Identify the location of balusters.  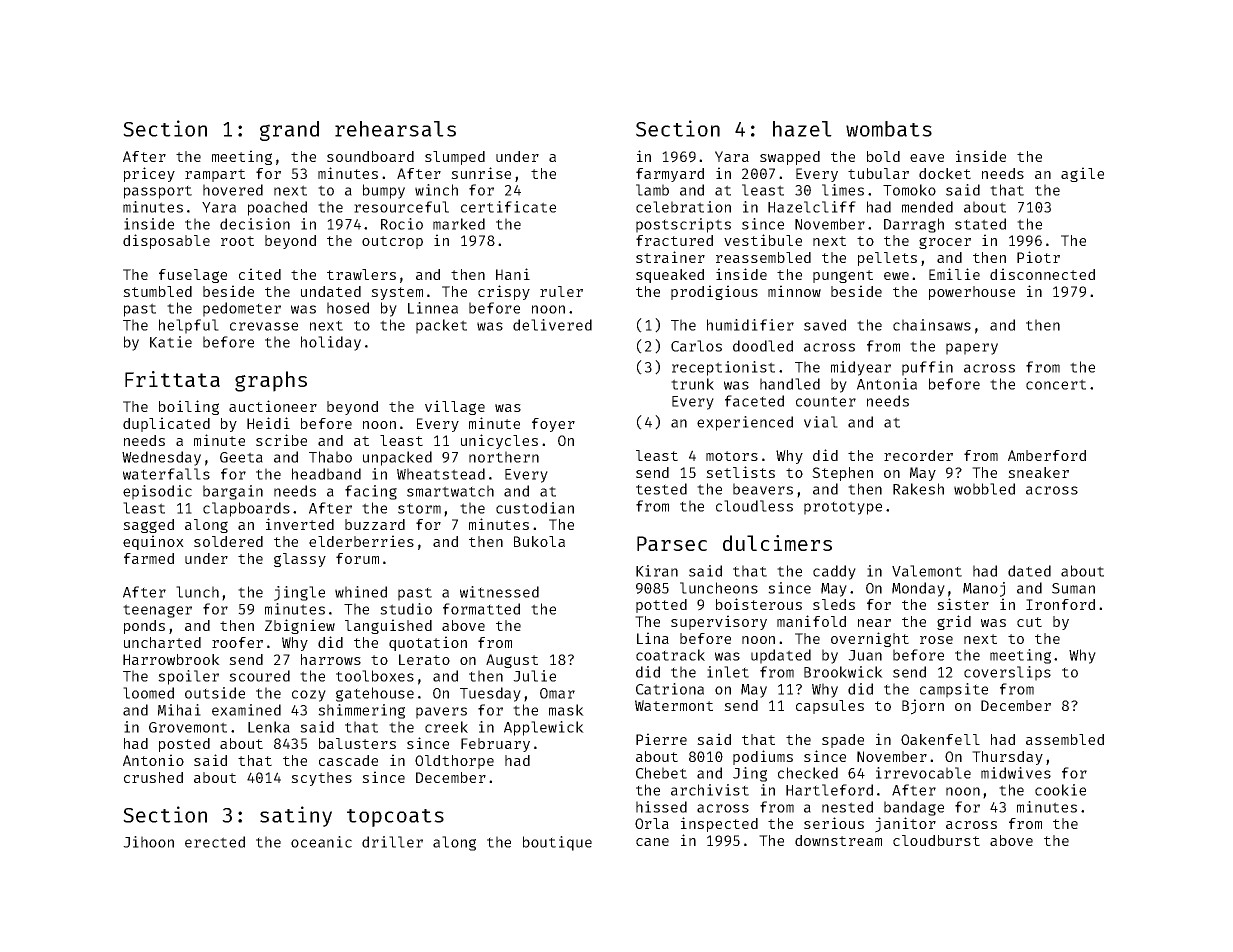
(357, 743).
